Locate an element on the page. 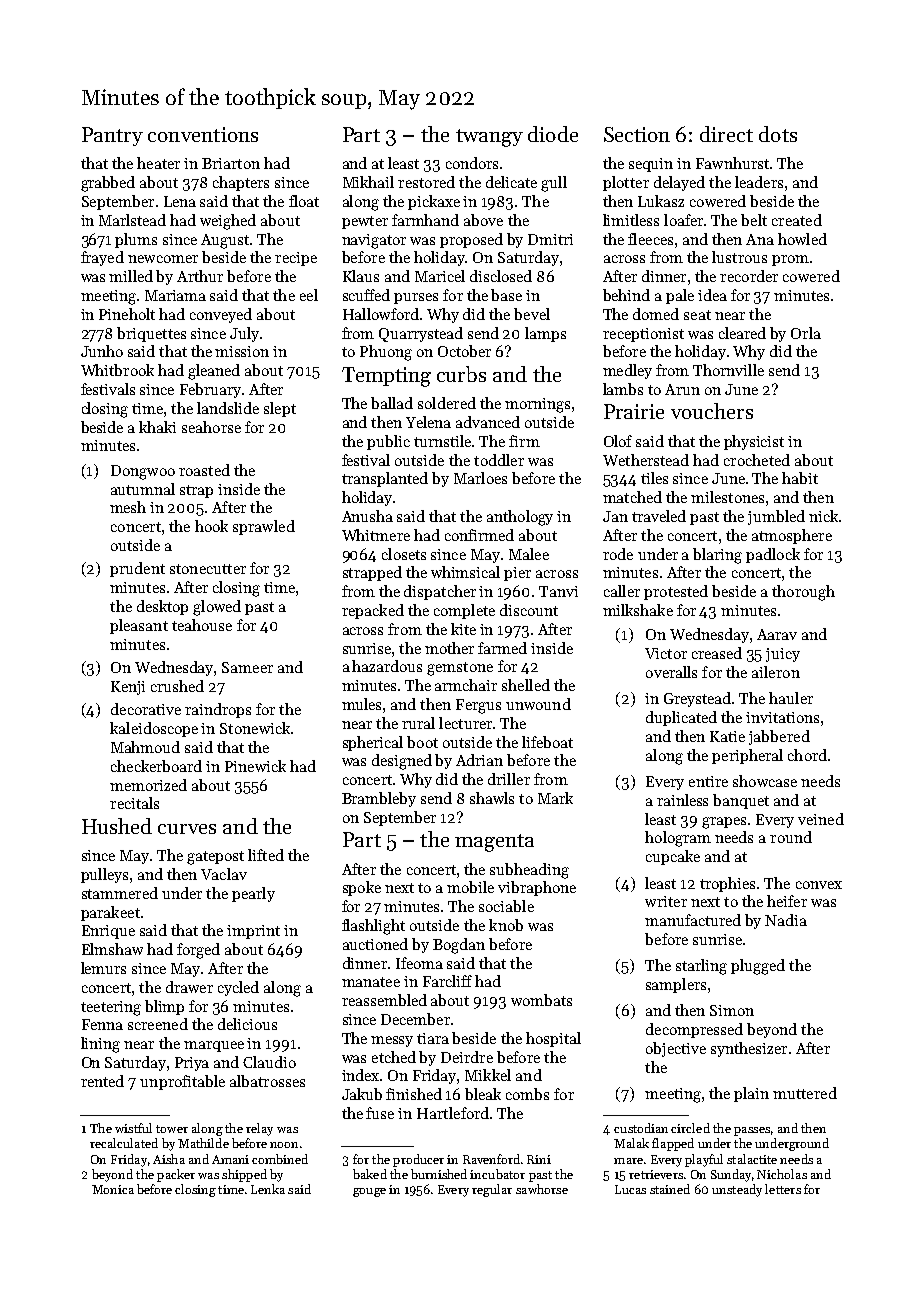 This image has width=924, height=1308. float is located at coordinates (304, 201).
